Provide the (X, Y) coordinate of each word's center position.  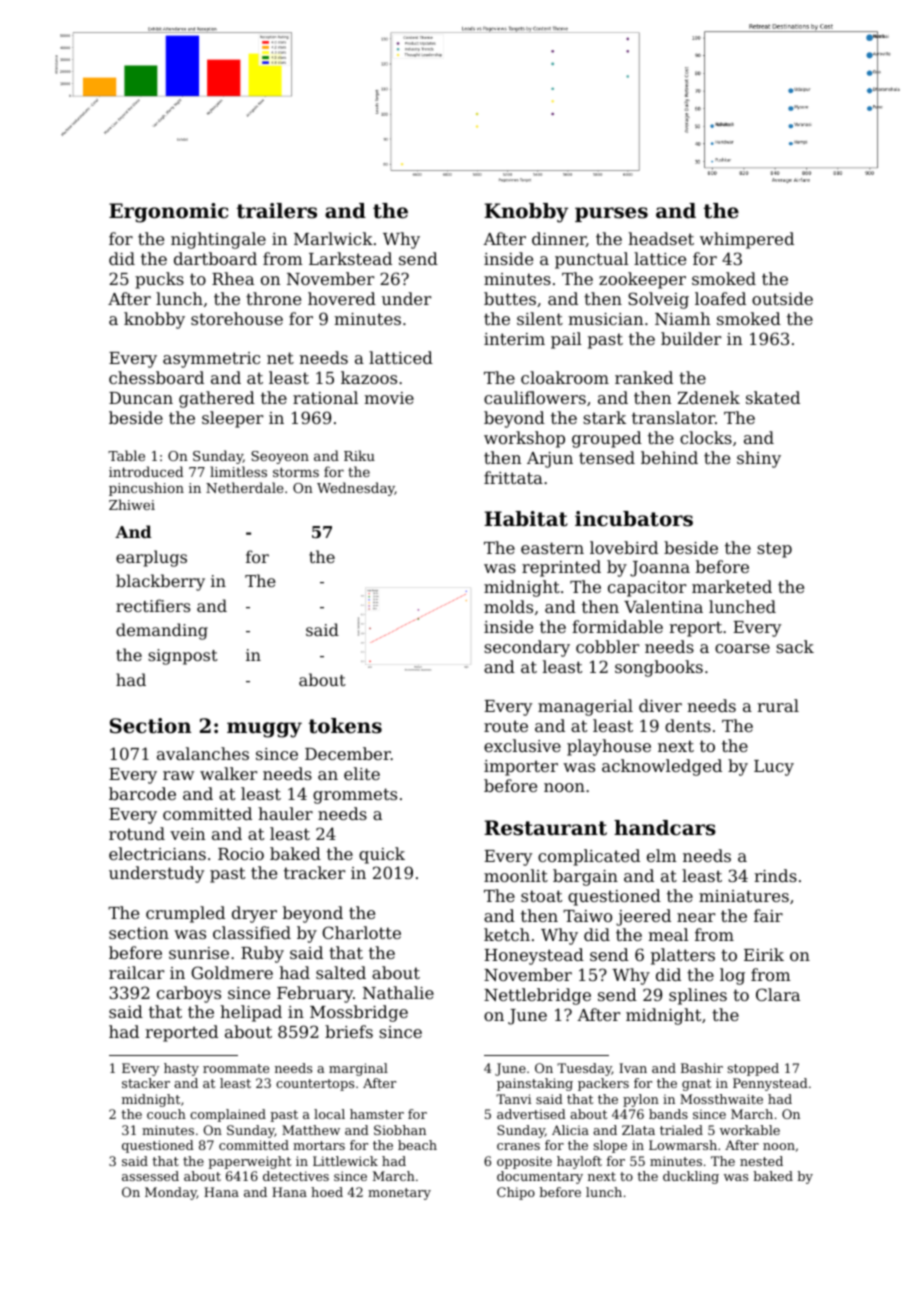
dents (688, 725)
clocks (706, 437)
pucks (159, 280)
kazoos (369, 377)
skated (773, 397)
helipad (251, 1013)
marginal (358, 1069)
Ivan (633, 1068)
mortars (319, 1145)
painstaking (535, 1084)
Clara (778, 994)
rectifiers (153, 605)
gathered (217, 399)
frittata (513, 477)
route (506, 726)
